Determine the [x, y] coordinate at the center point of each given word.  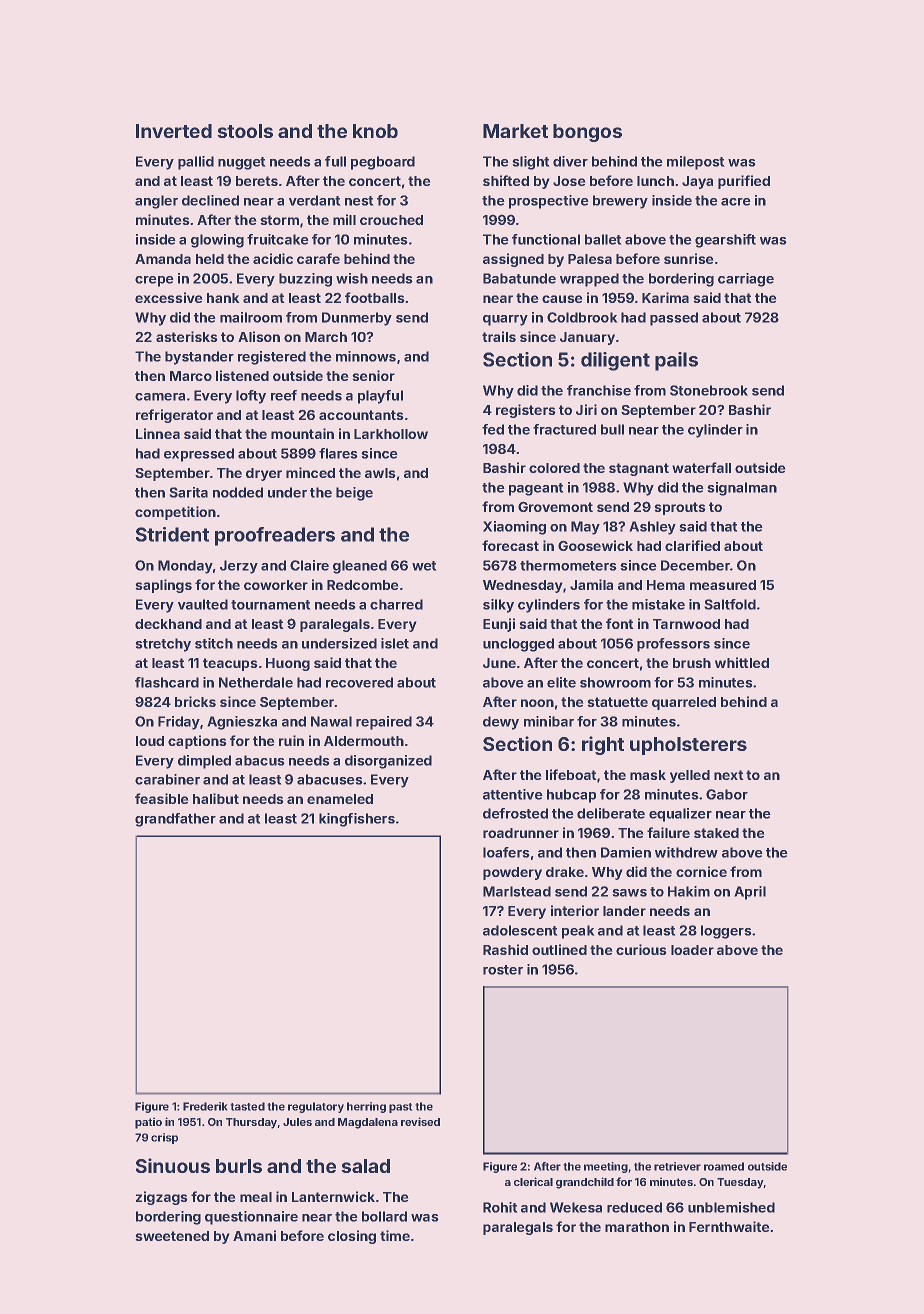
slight [531, 163]
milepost [695, 163]
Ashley [653, 528]
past [400, 1108]
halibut [216, 798]
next [728, 775]
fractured [564, 429]
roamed [724, 1166]
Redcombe [362, 585]
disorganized [388, 762]
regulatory [316, 1107]
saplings [164, 586]
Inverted [174, 131]
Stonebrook [709, 390]
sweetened [172, 1236]
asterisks [186, 336]
